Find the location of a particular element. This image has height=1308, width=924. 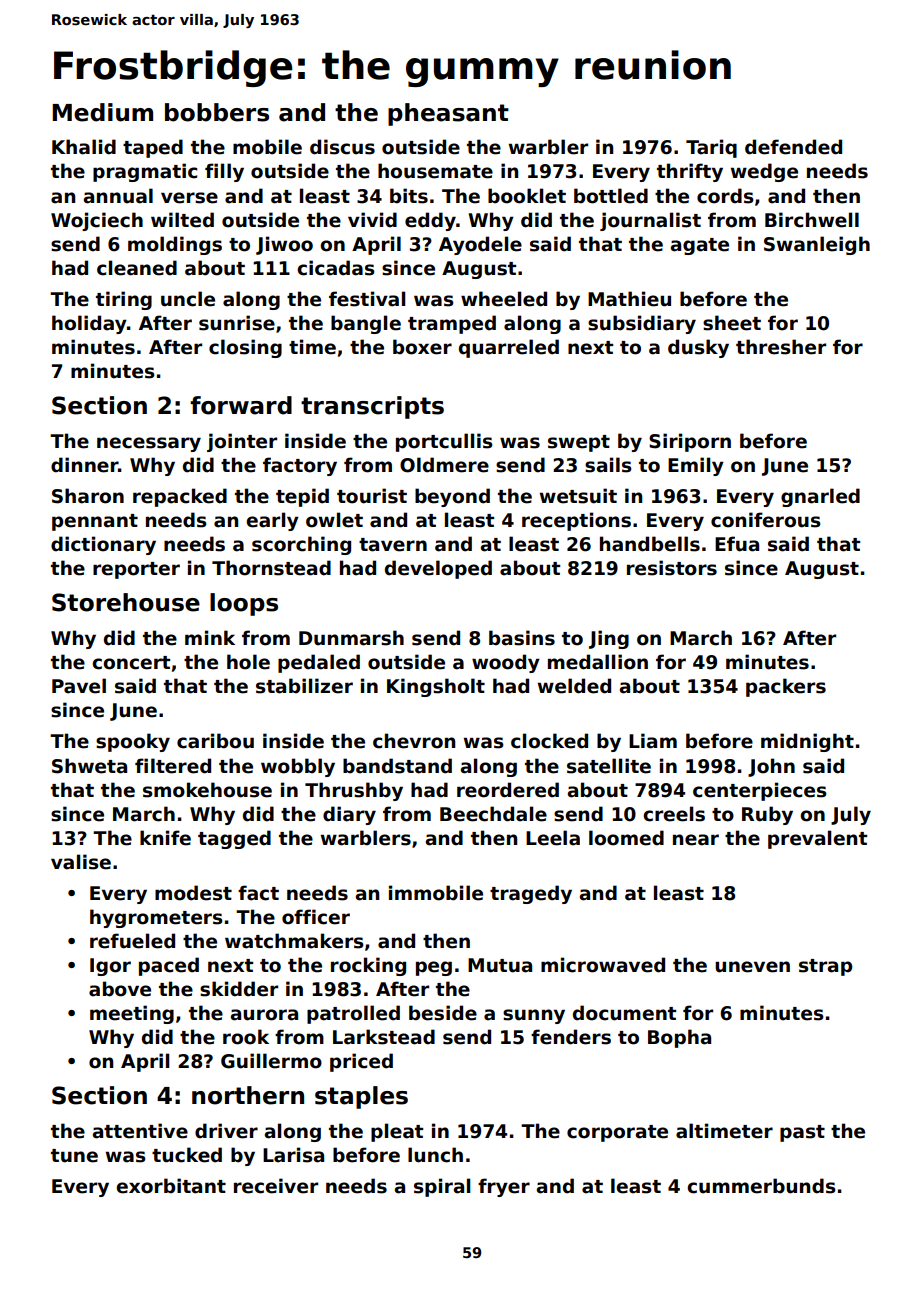

Swanleigh is located at coordinates (817, 245).
